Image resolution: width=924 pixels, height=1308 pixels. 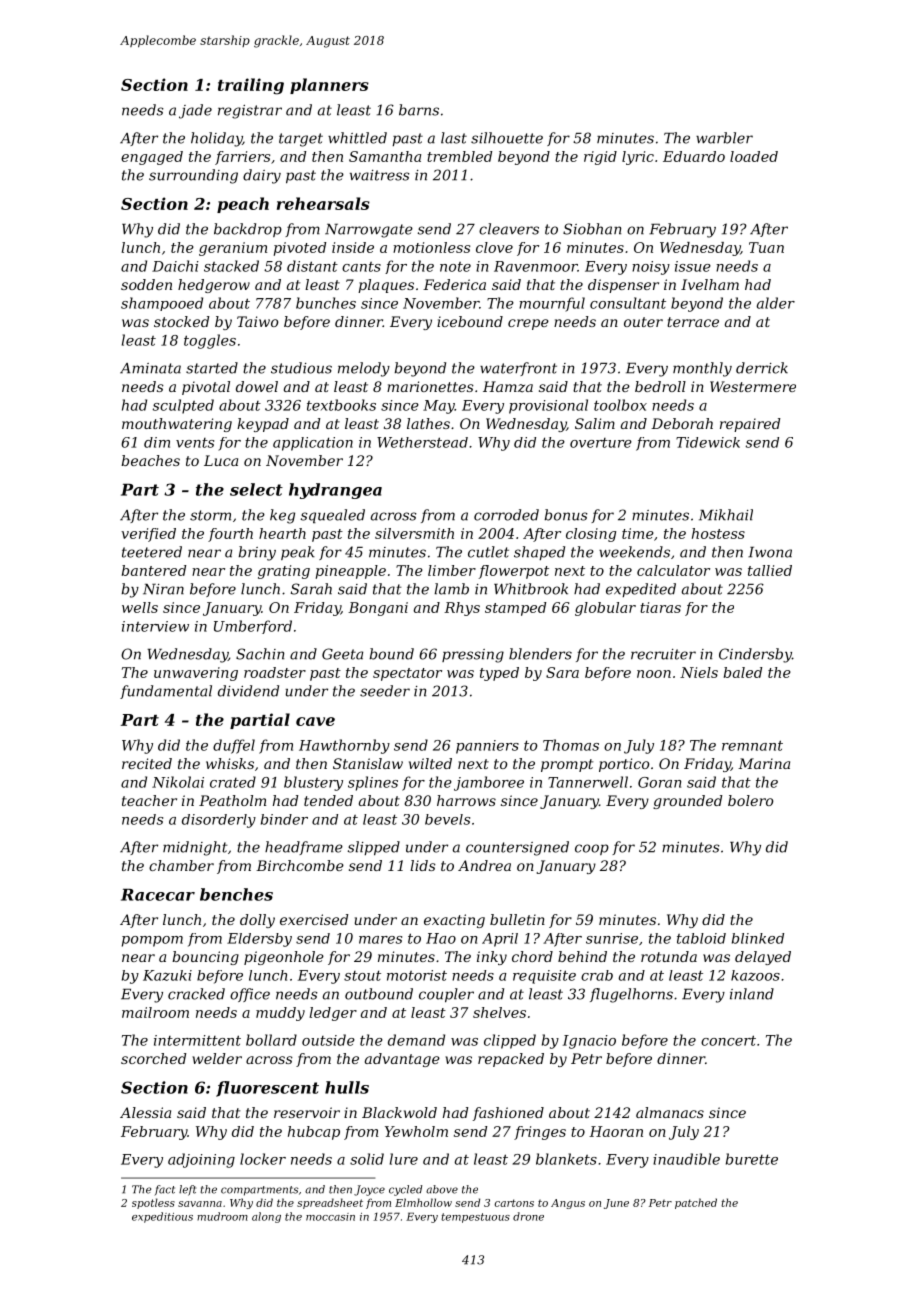 I want to click on recited, so click(x=147, y=763).
